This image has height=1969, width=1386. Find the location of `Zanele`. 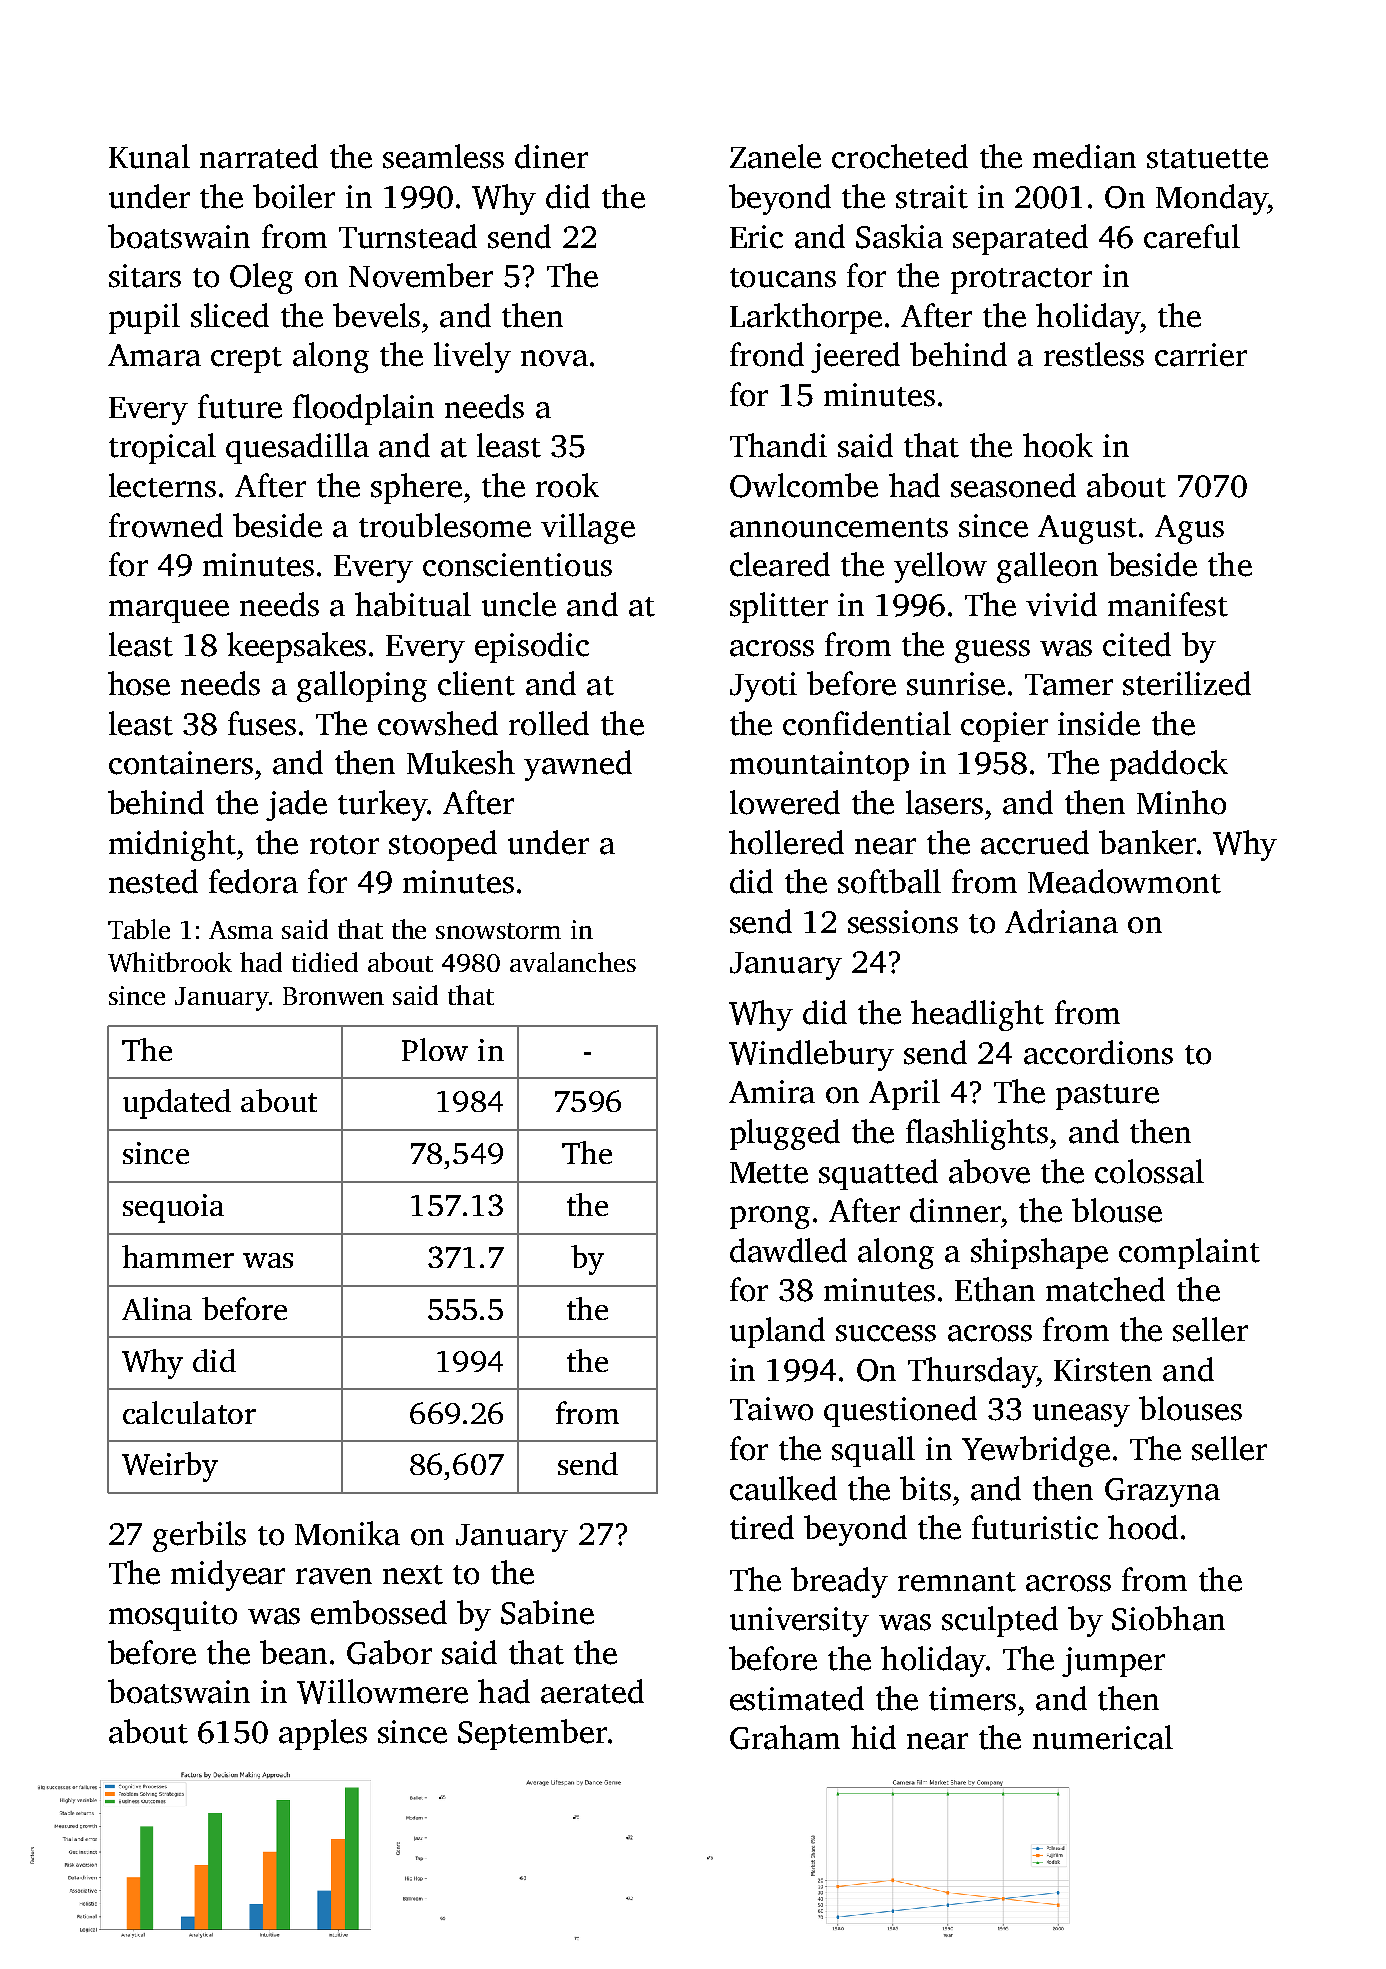

Zanele is located at coordinates (775, 156).
